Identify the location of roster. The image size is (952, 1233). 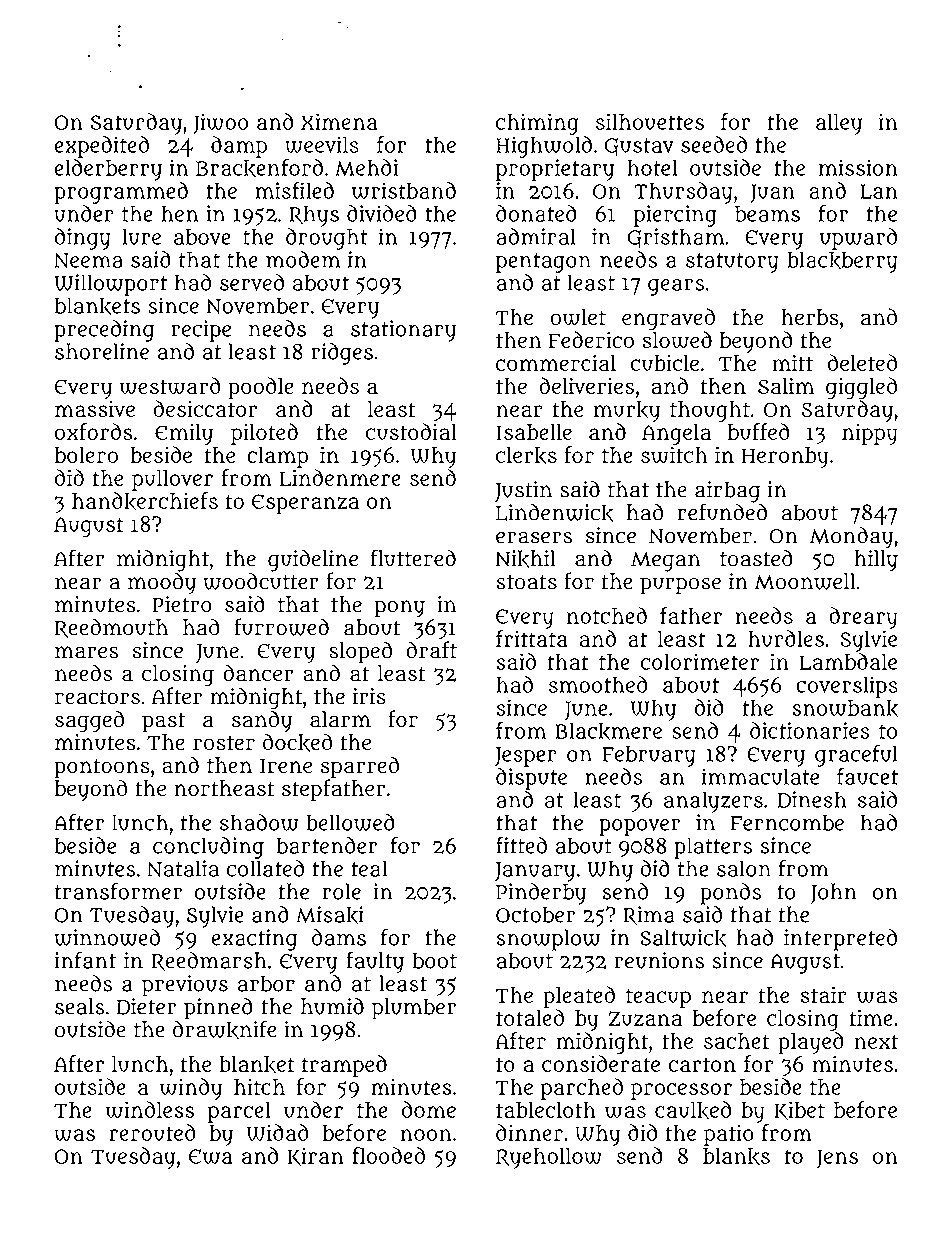
(224, 743).
